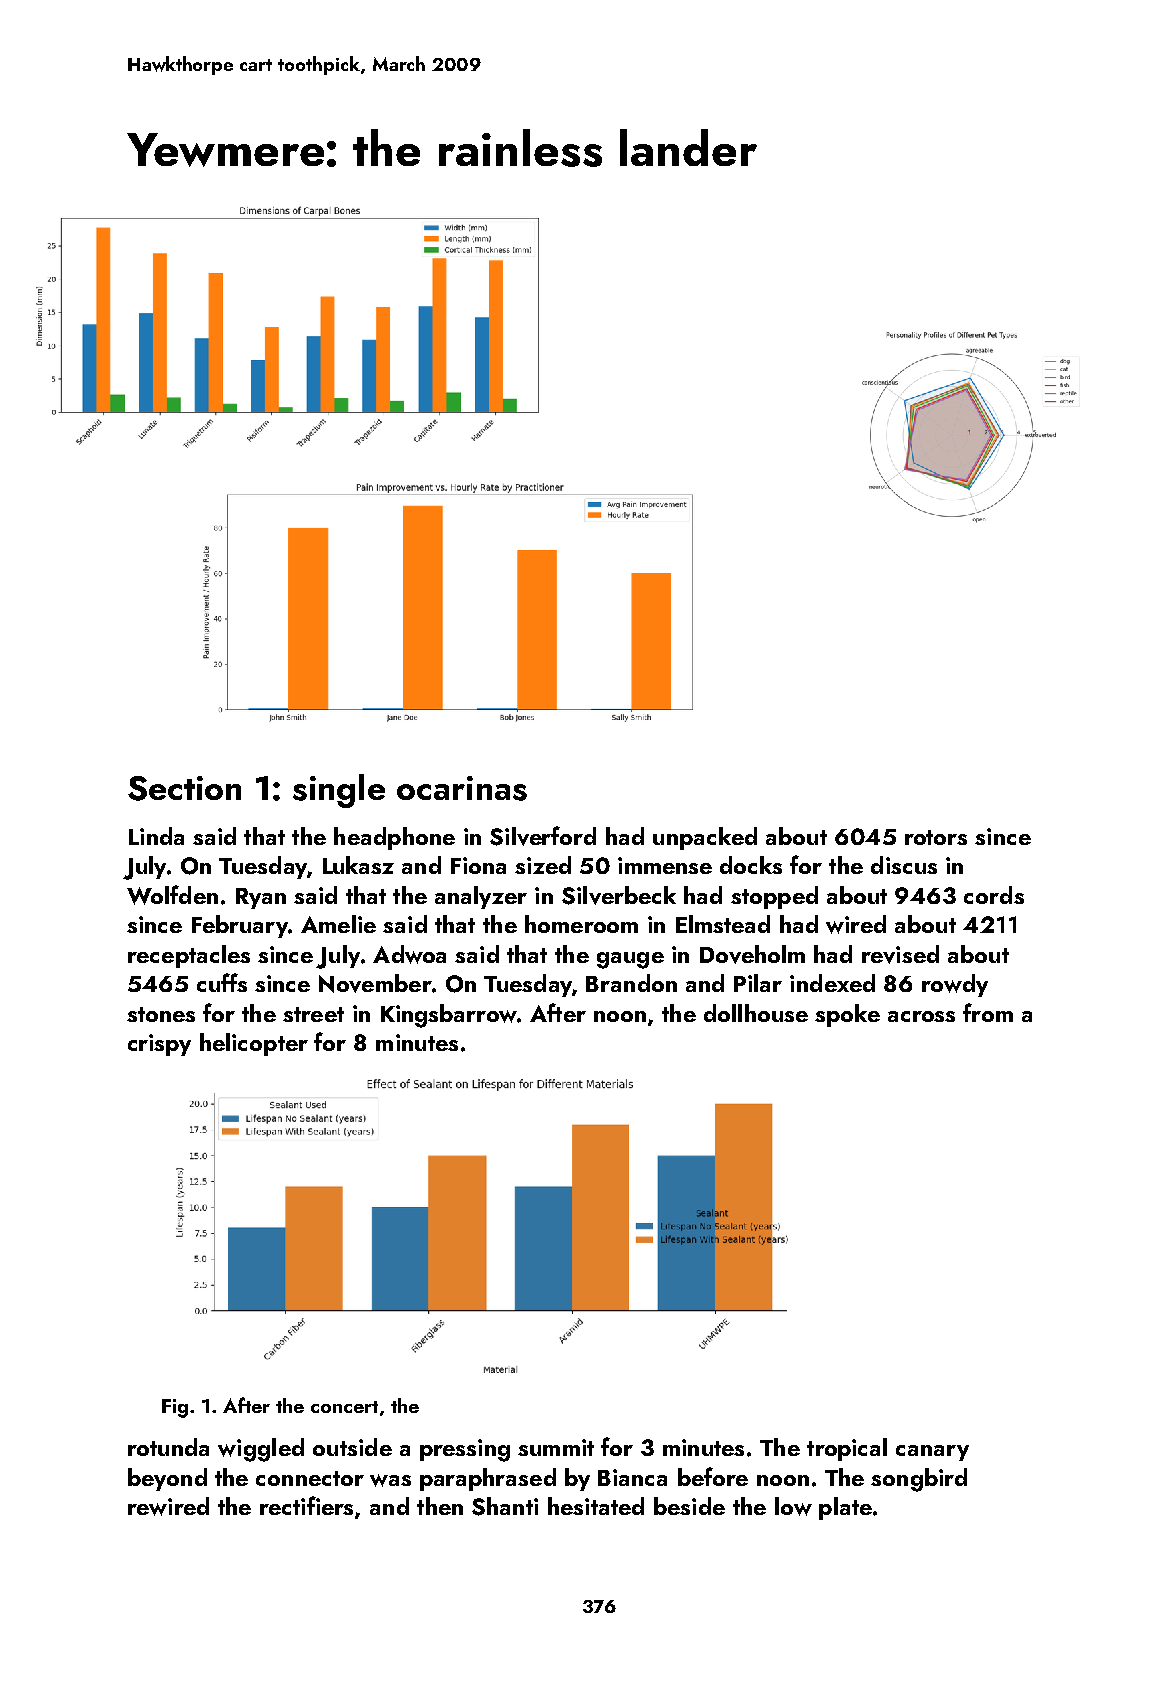 The height and width of the screenshot is (1685, 1163). What do you see at coordinates (449, 1016) in the screenshot?
I see `Kingsbarrow` at bounding box center [449, 1016].
